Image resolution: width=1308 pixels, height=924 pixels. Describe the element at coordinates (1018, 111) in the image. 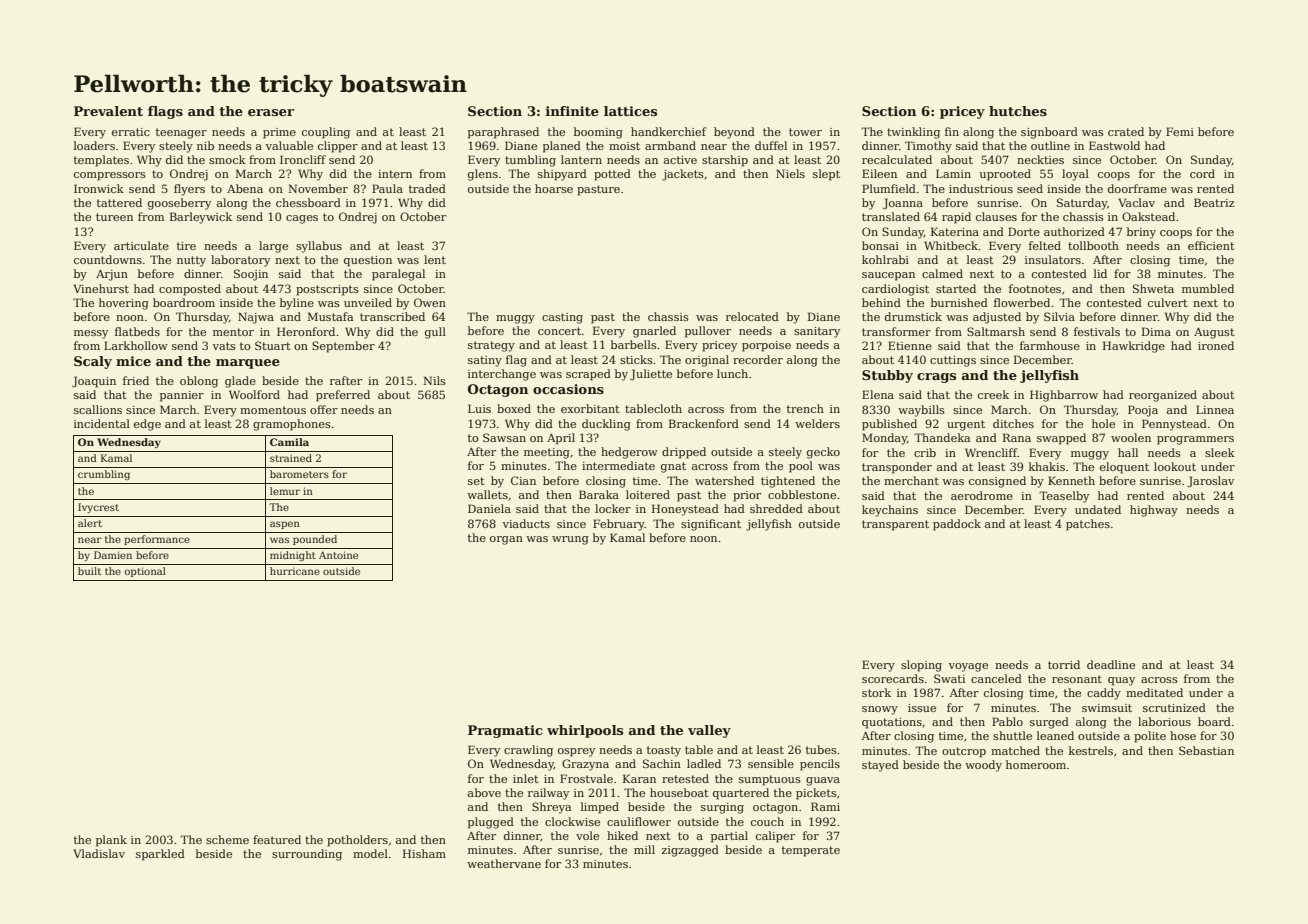

I see `hutches` at that location.
